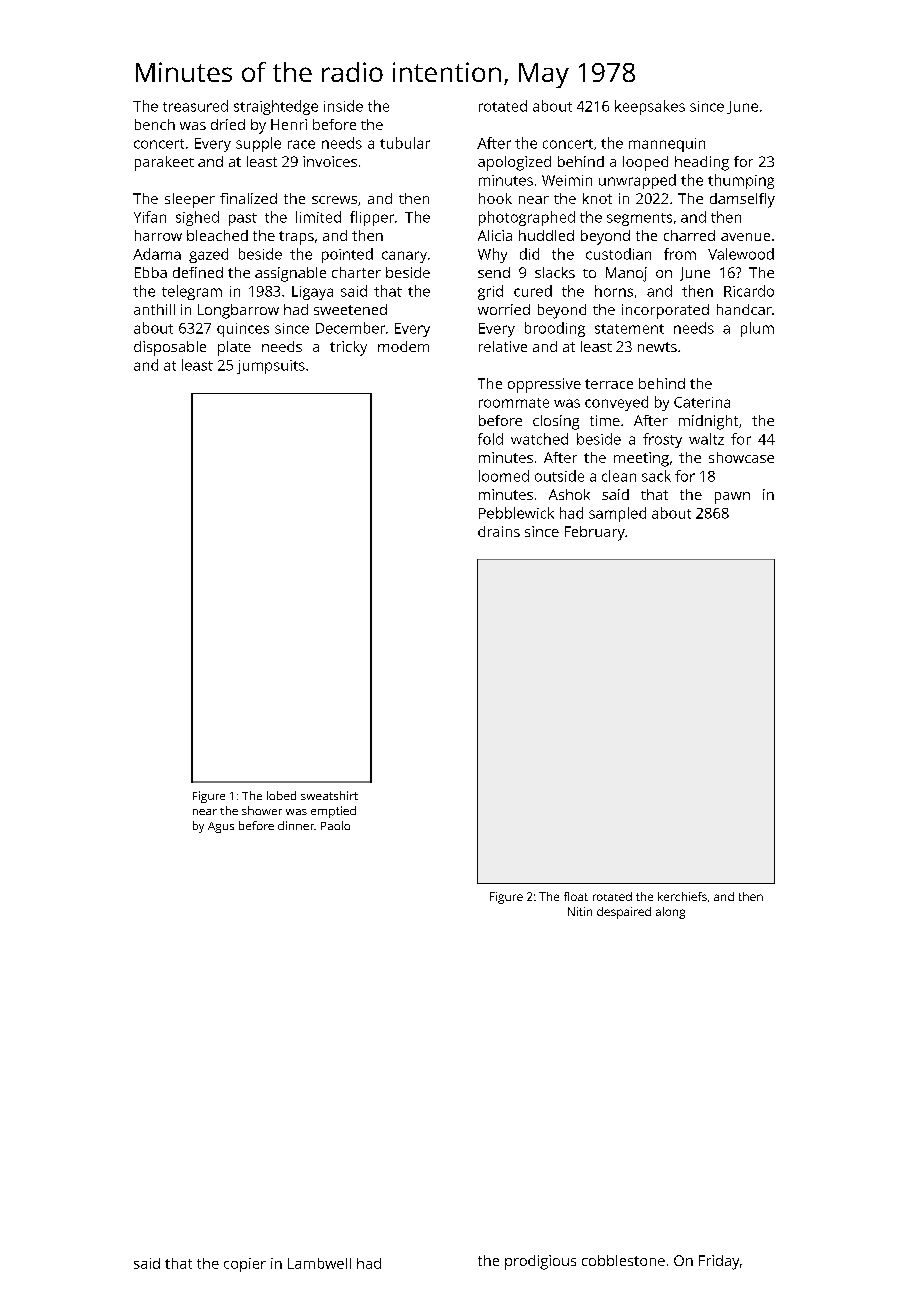  Describe the element at coordinates (702, 402) in the page. I see `Caterina` at that location.
